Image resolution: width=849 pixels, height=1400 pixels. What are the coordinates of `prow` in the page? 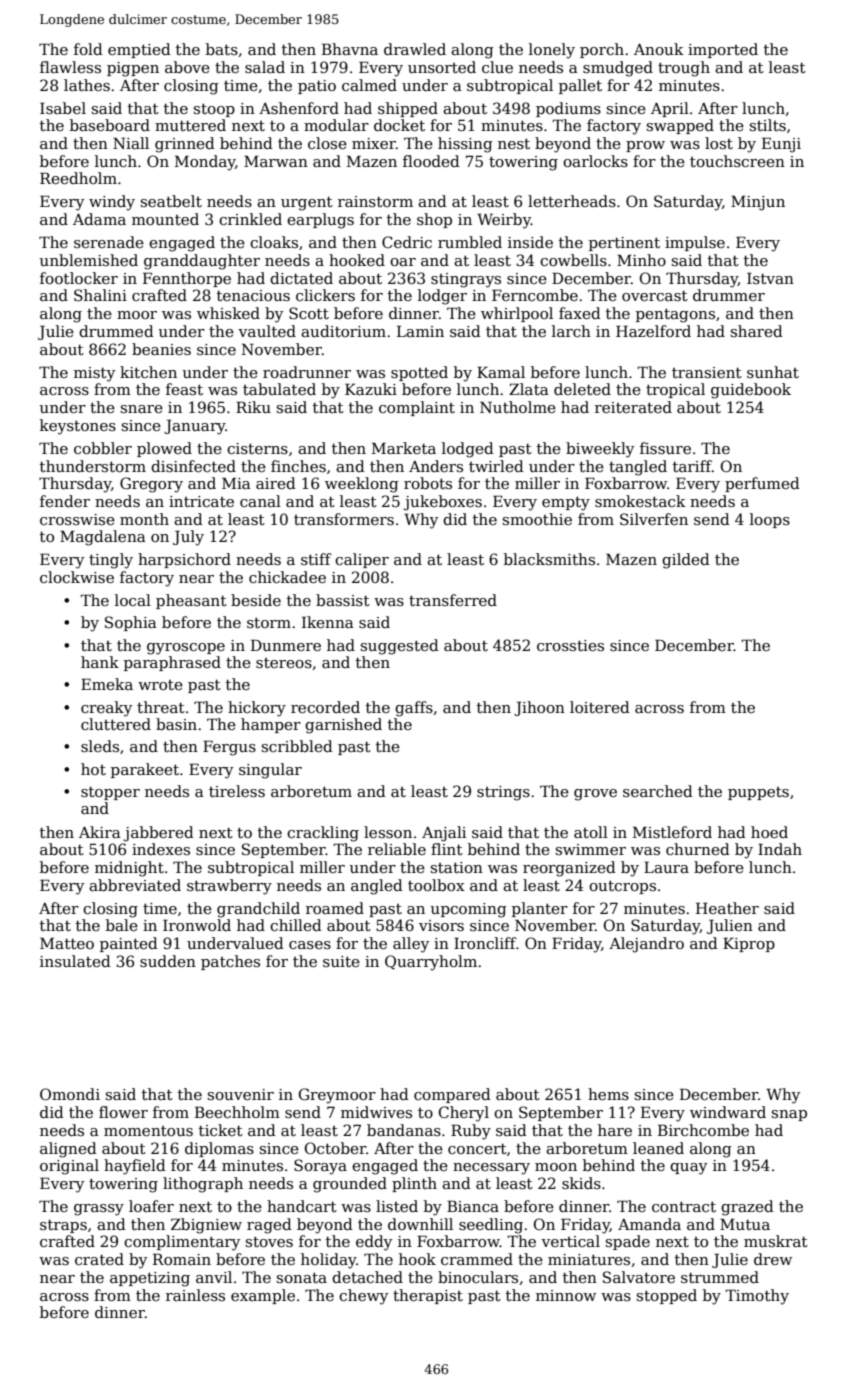 It's located at (645, 146).
